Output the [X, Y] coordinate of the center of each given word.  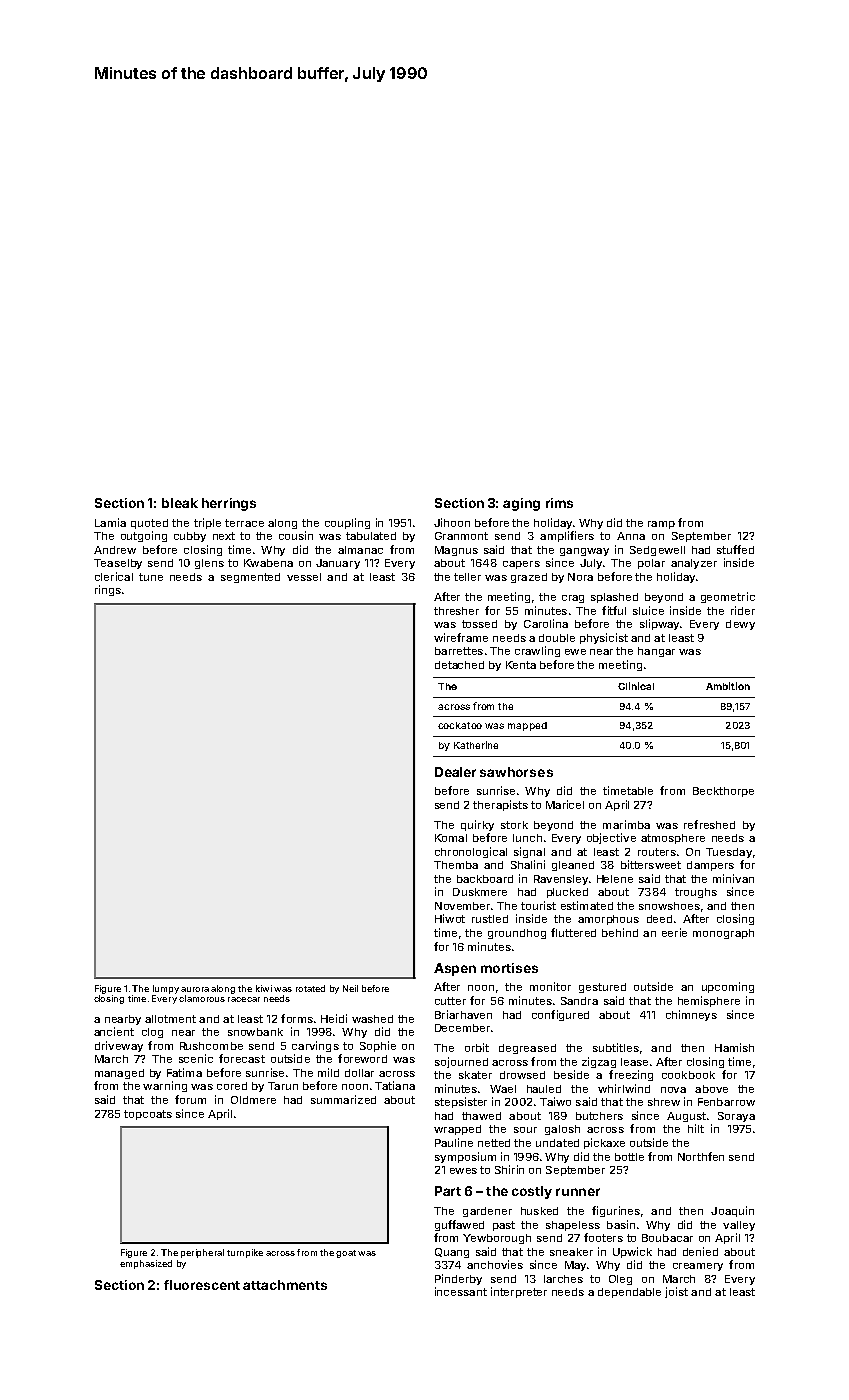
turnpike [245, 1253]
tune [151, 577]
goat [346, 1254]
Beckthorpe [723, 792]
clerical [114, 576]
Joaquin [732, 1211]
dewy [740, 625]
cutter [450, 1001]
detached [459, 665]
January [338, 564]
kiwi [264, 988]
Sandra [579, 1001]
